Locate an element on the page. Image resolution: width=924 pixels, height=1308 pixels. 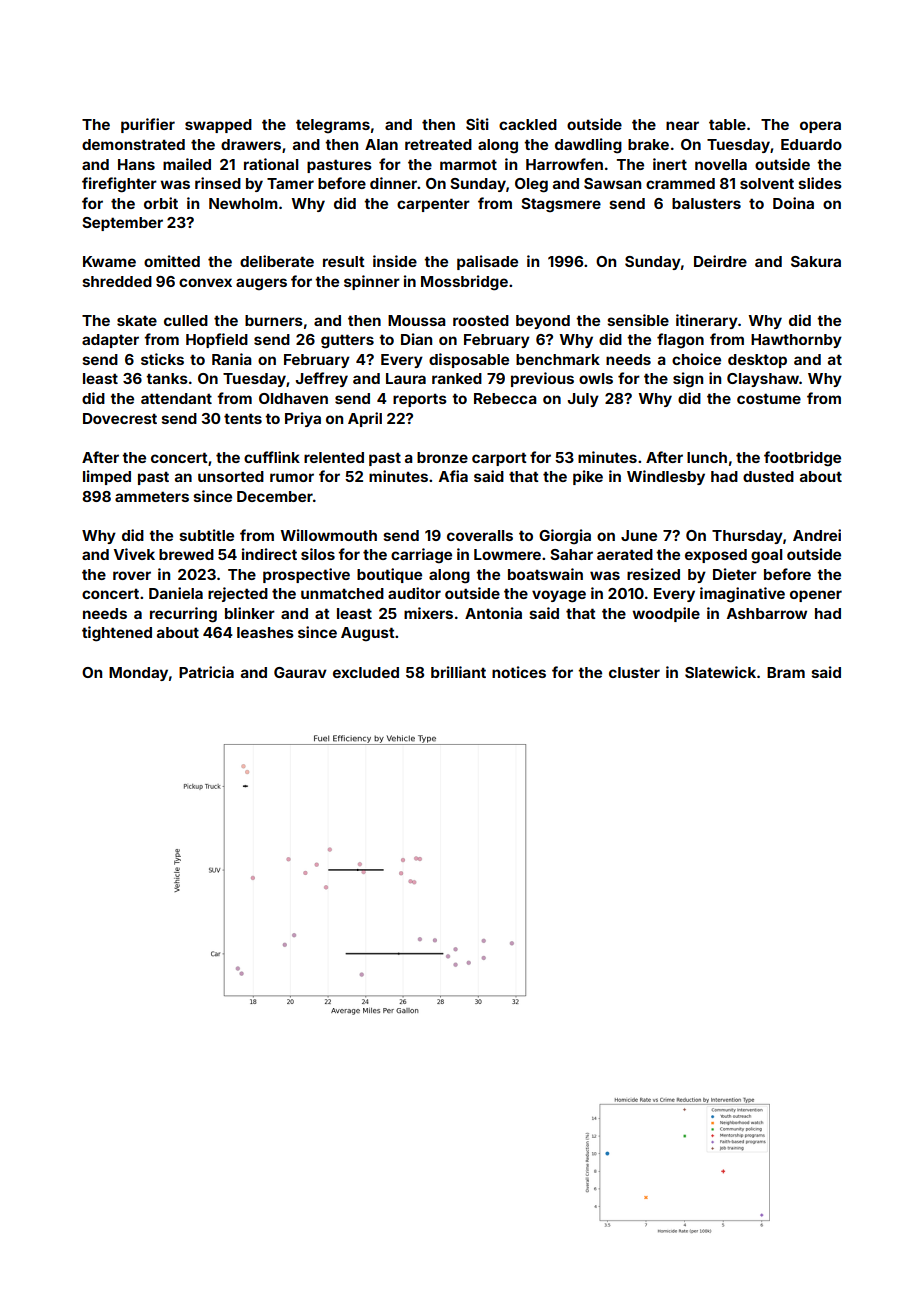
firefighter is located at coordinates (119, 185).
